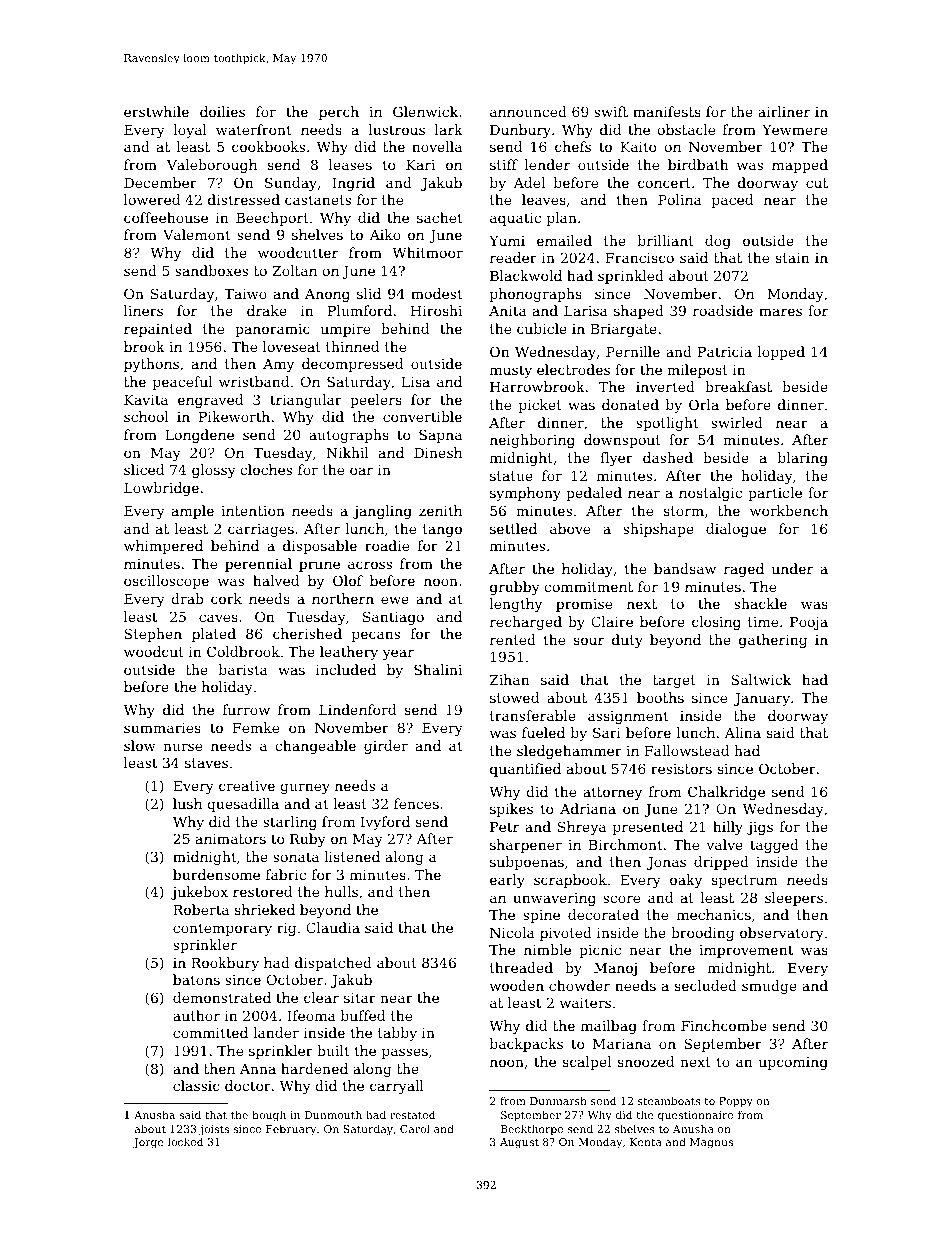 The image size is (952, 1233). I want to click on quantified, so click(525, 770).
